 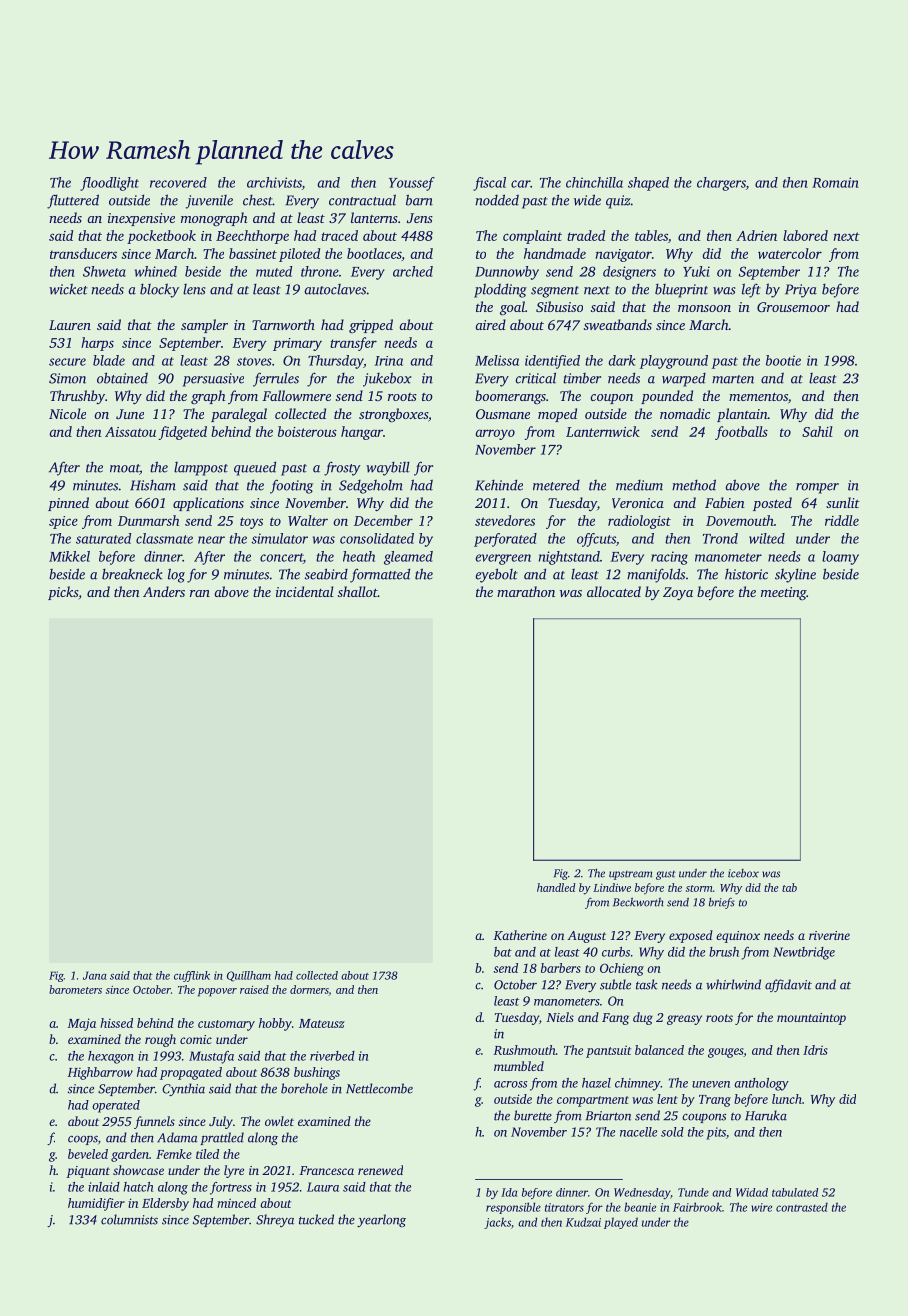 What do you see at coordinates (275, 1220) in the screenshot?
I see `Shreya` at bounding box center [275, 1220].
